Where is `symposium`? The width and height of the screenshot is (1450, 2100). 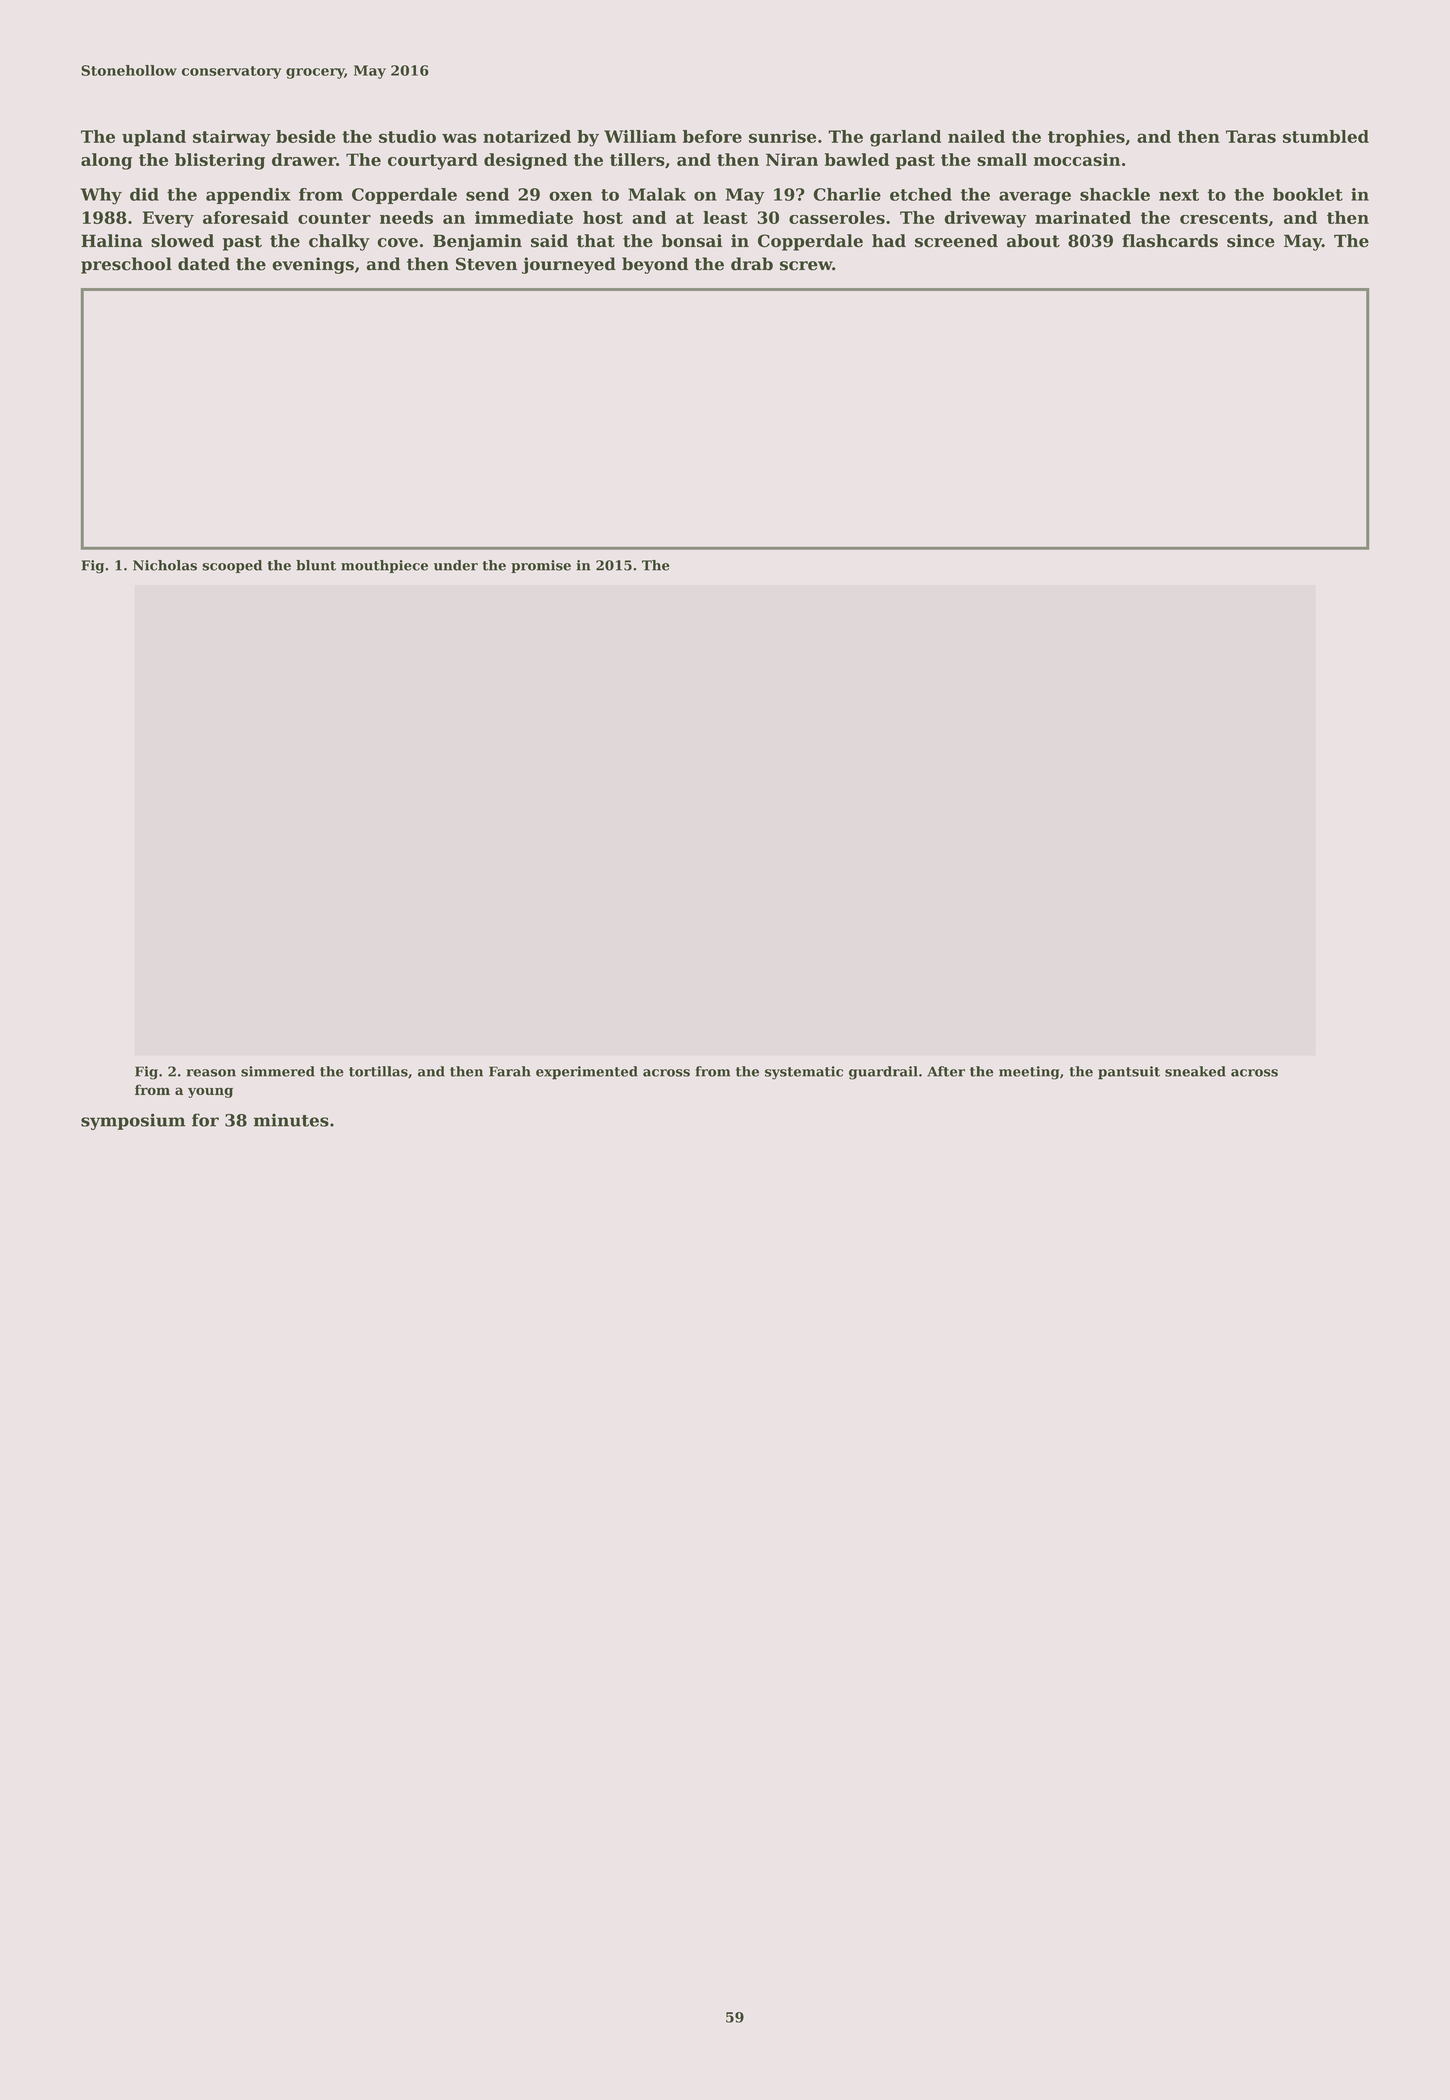 symposium is located at coordinates (133, 1121).
